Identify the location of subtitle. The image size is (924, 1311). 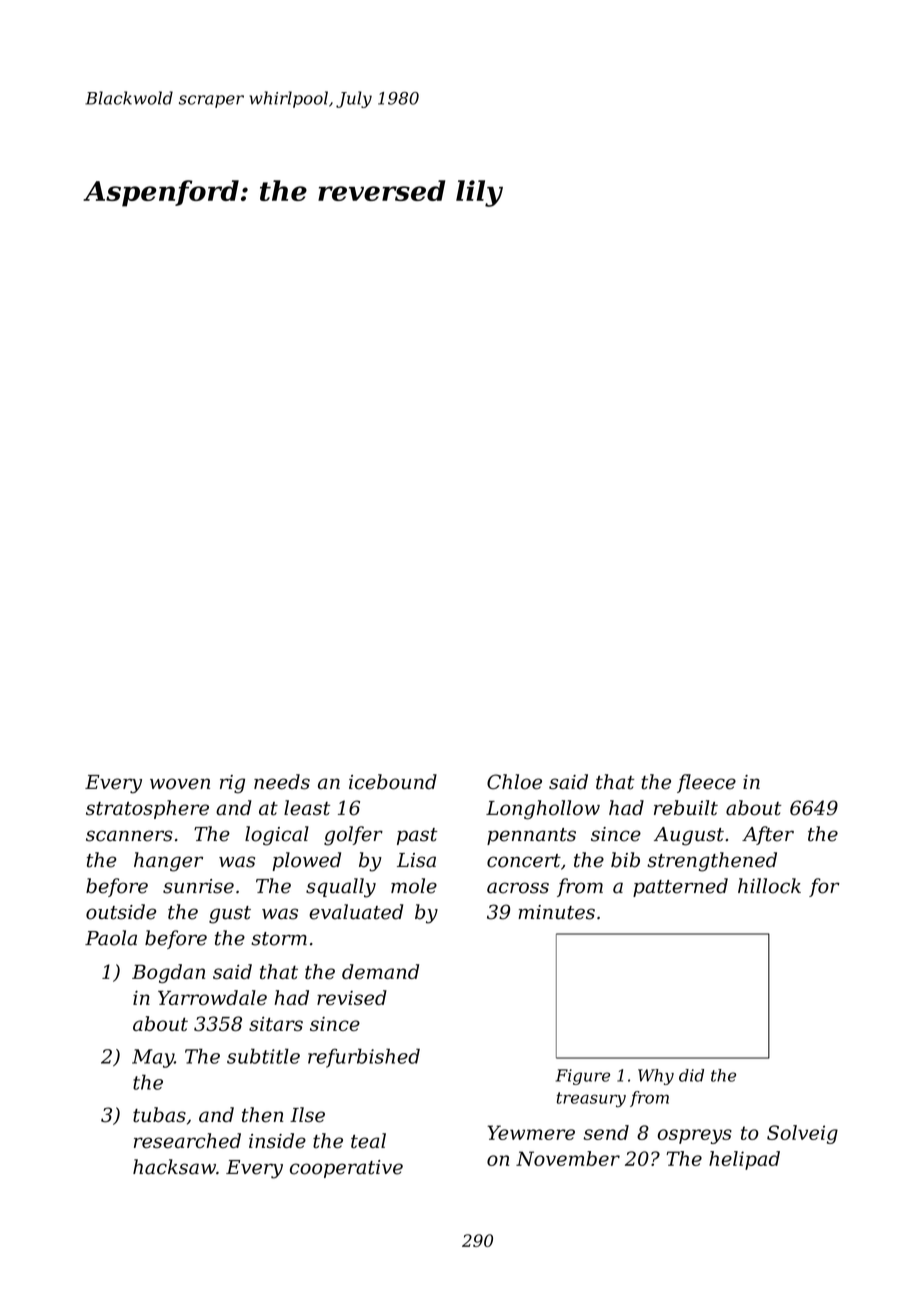
(263, 1056).
